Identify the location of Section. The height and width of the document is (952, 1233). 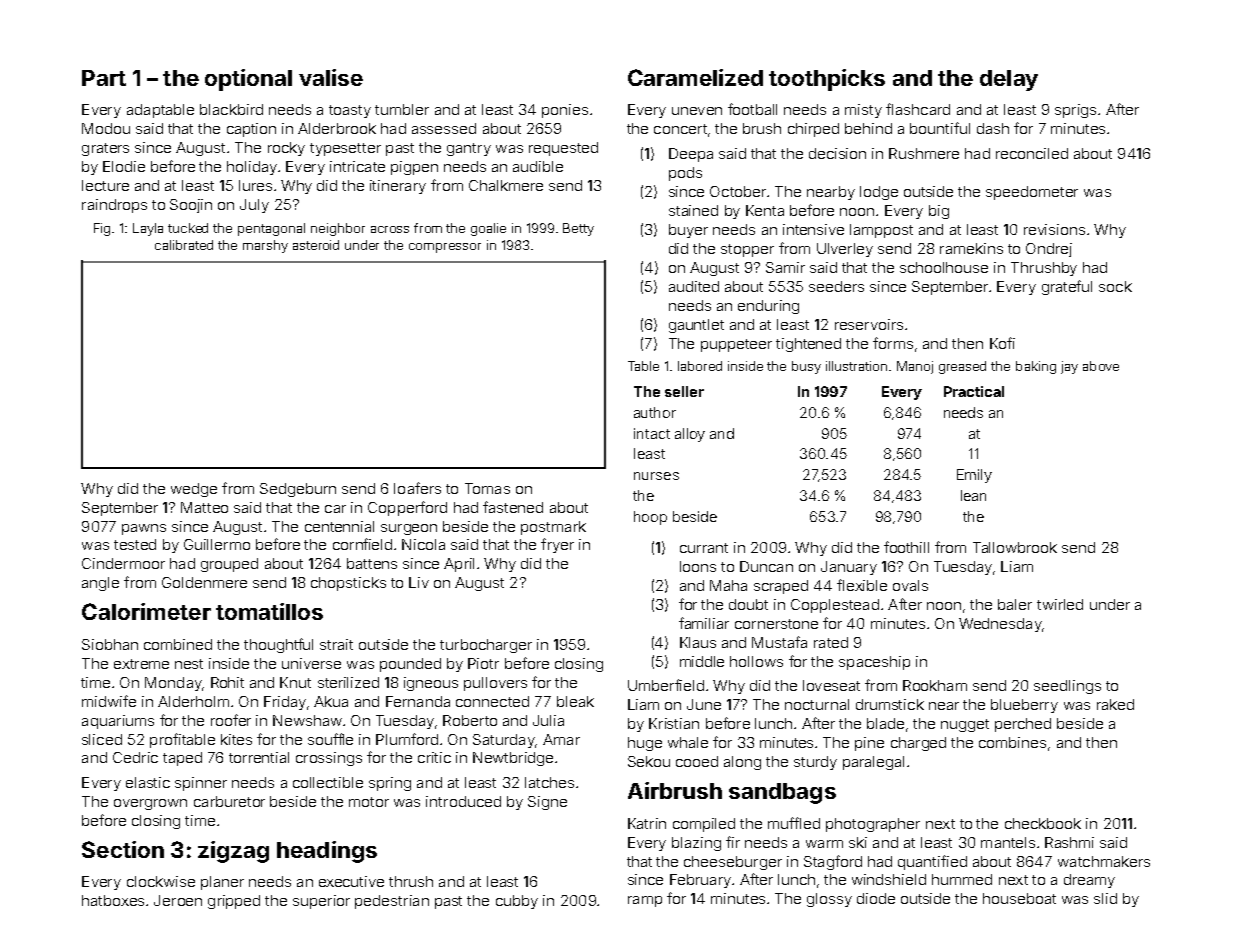
(123, 849).
